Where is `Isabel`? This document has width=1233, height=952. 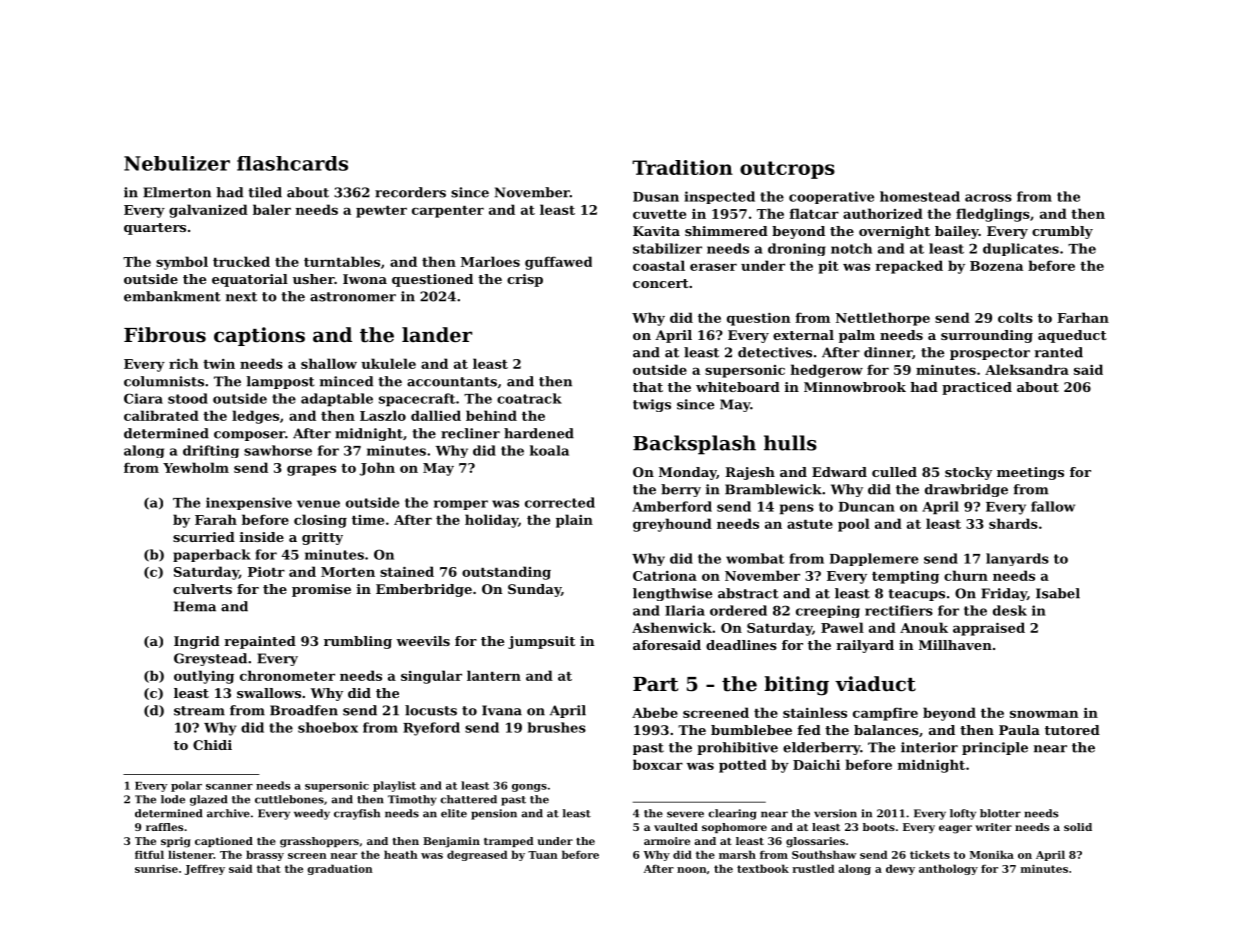
Isabel is located at coordinates (1058, 593).
